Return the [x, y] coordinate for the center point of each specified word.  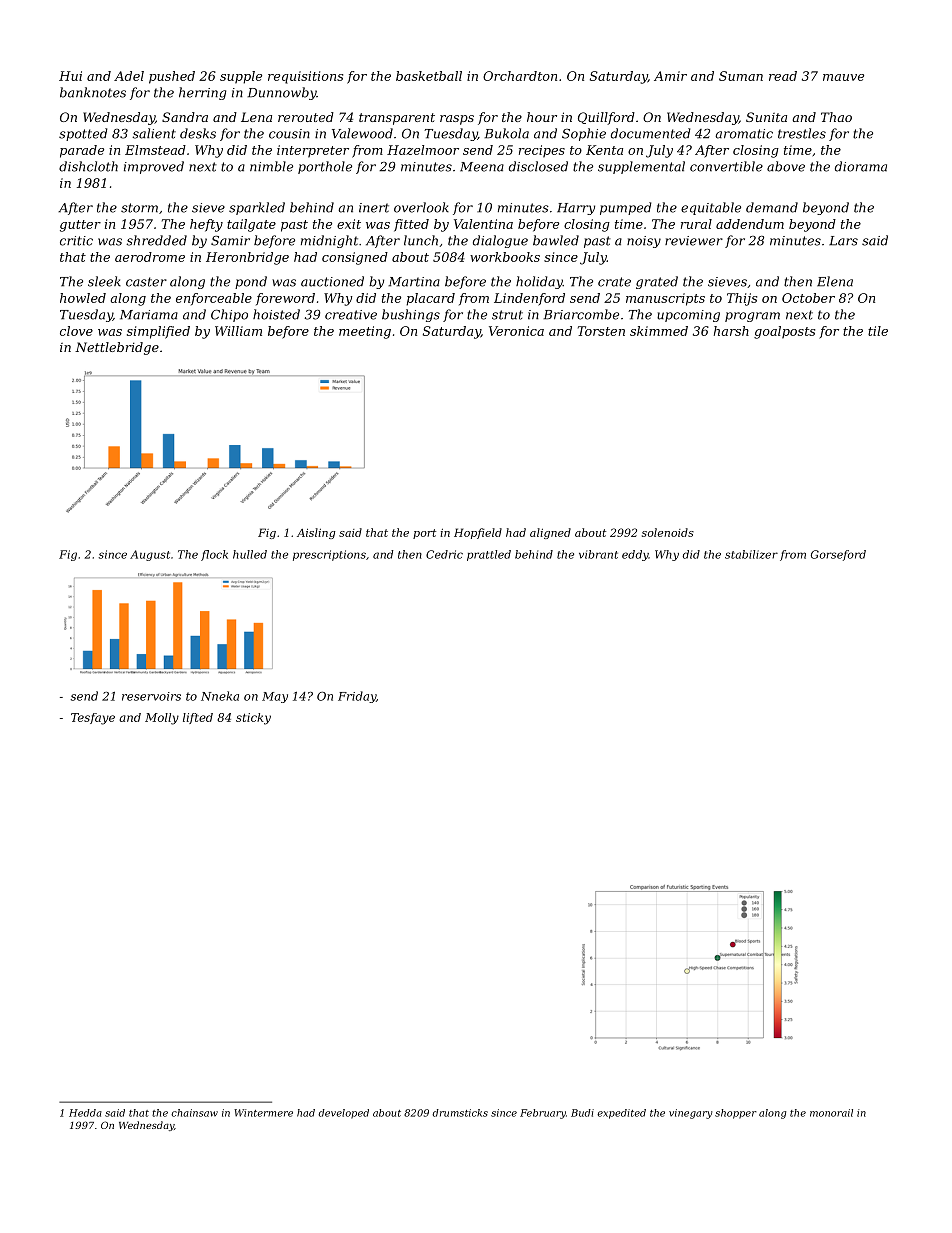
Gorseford [838, 555]
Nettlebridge [117, 348]
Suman [741, 76]
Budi [582, 1113]
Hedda [85, 1113]
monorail [831, 1113]
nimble [271, 166]
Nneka [220, 696]
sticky [253, 719]
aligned [550, 533]
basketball [429, 76]
